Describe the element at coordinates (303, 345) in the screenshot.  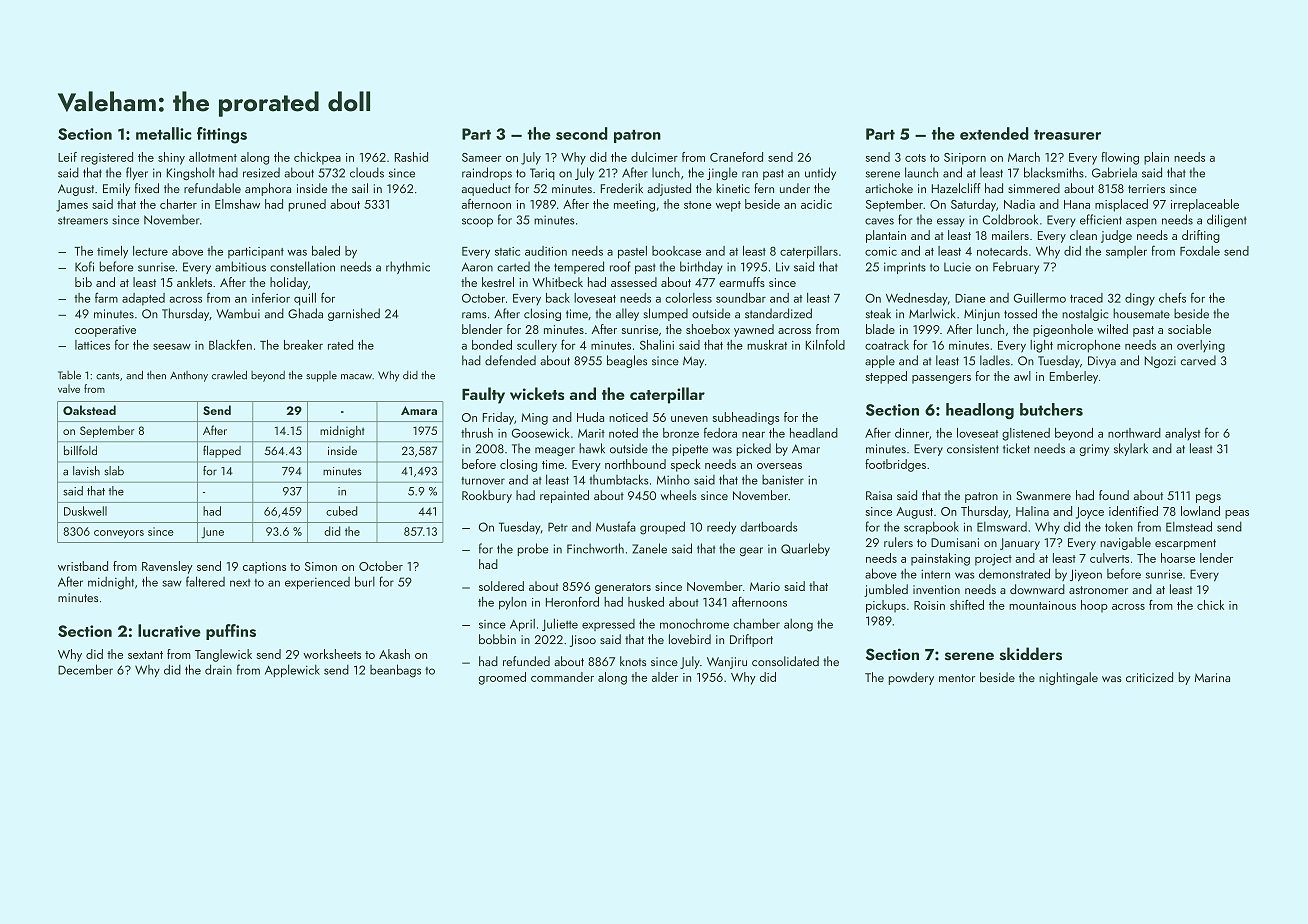
I see `breaker` at that location.
